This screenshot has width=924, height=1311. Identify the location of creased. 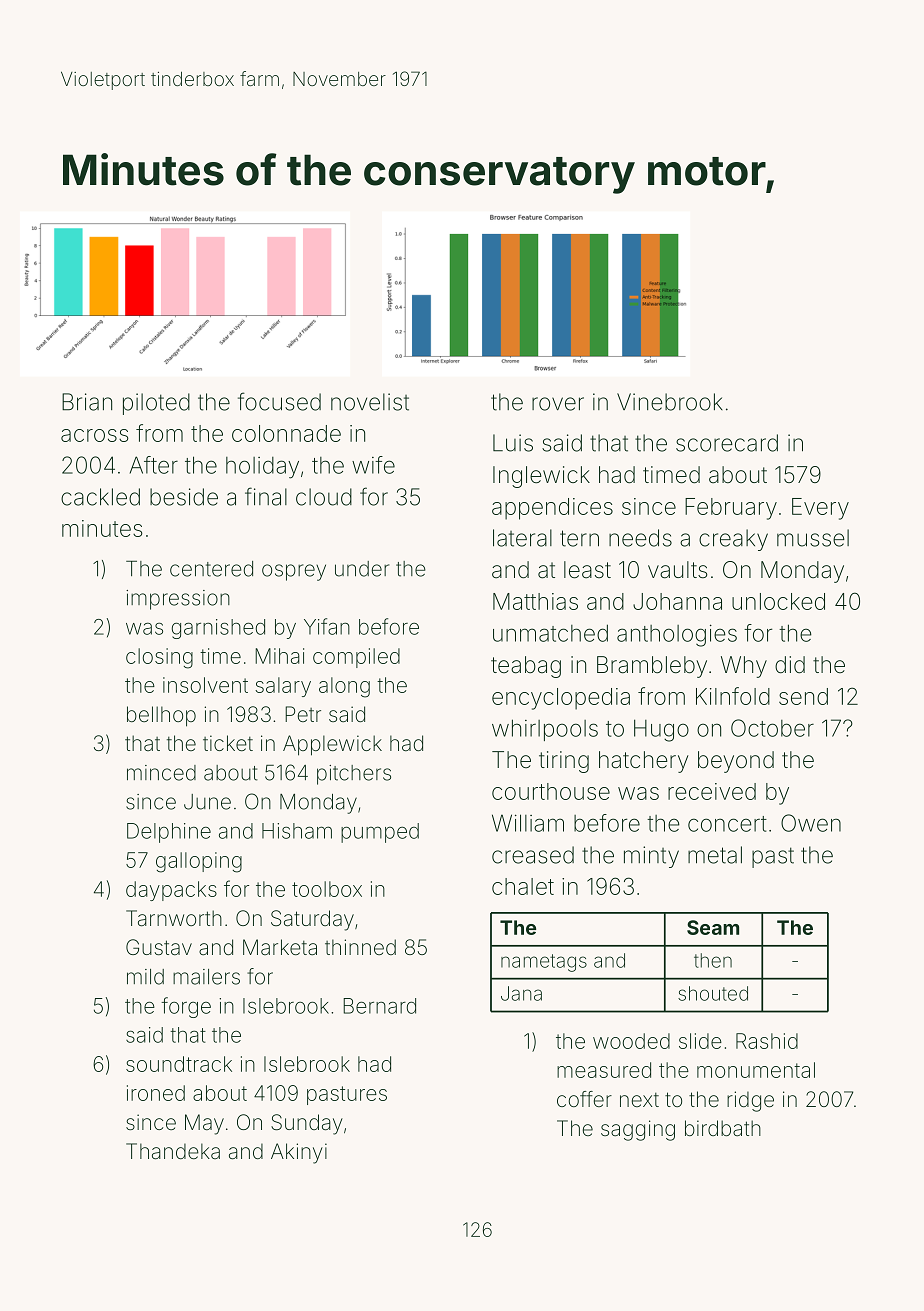
(533, 855).
